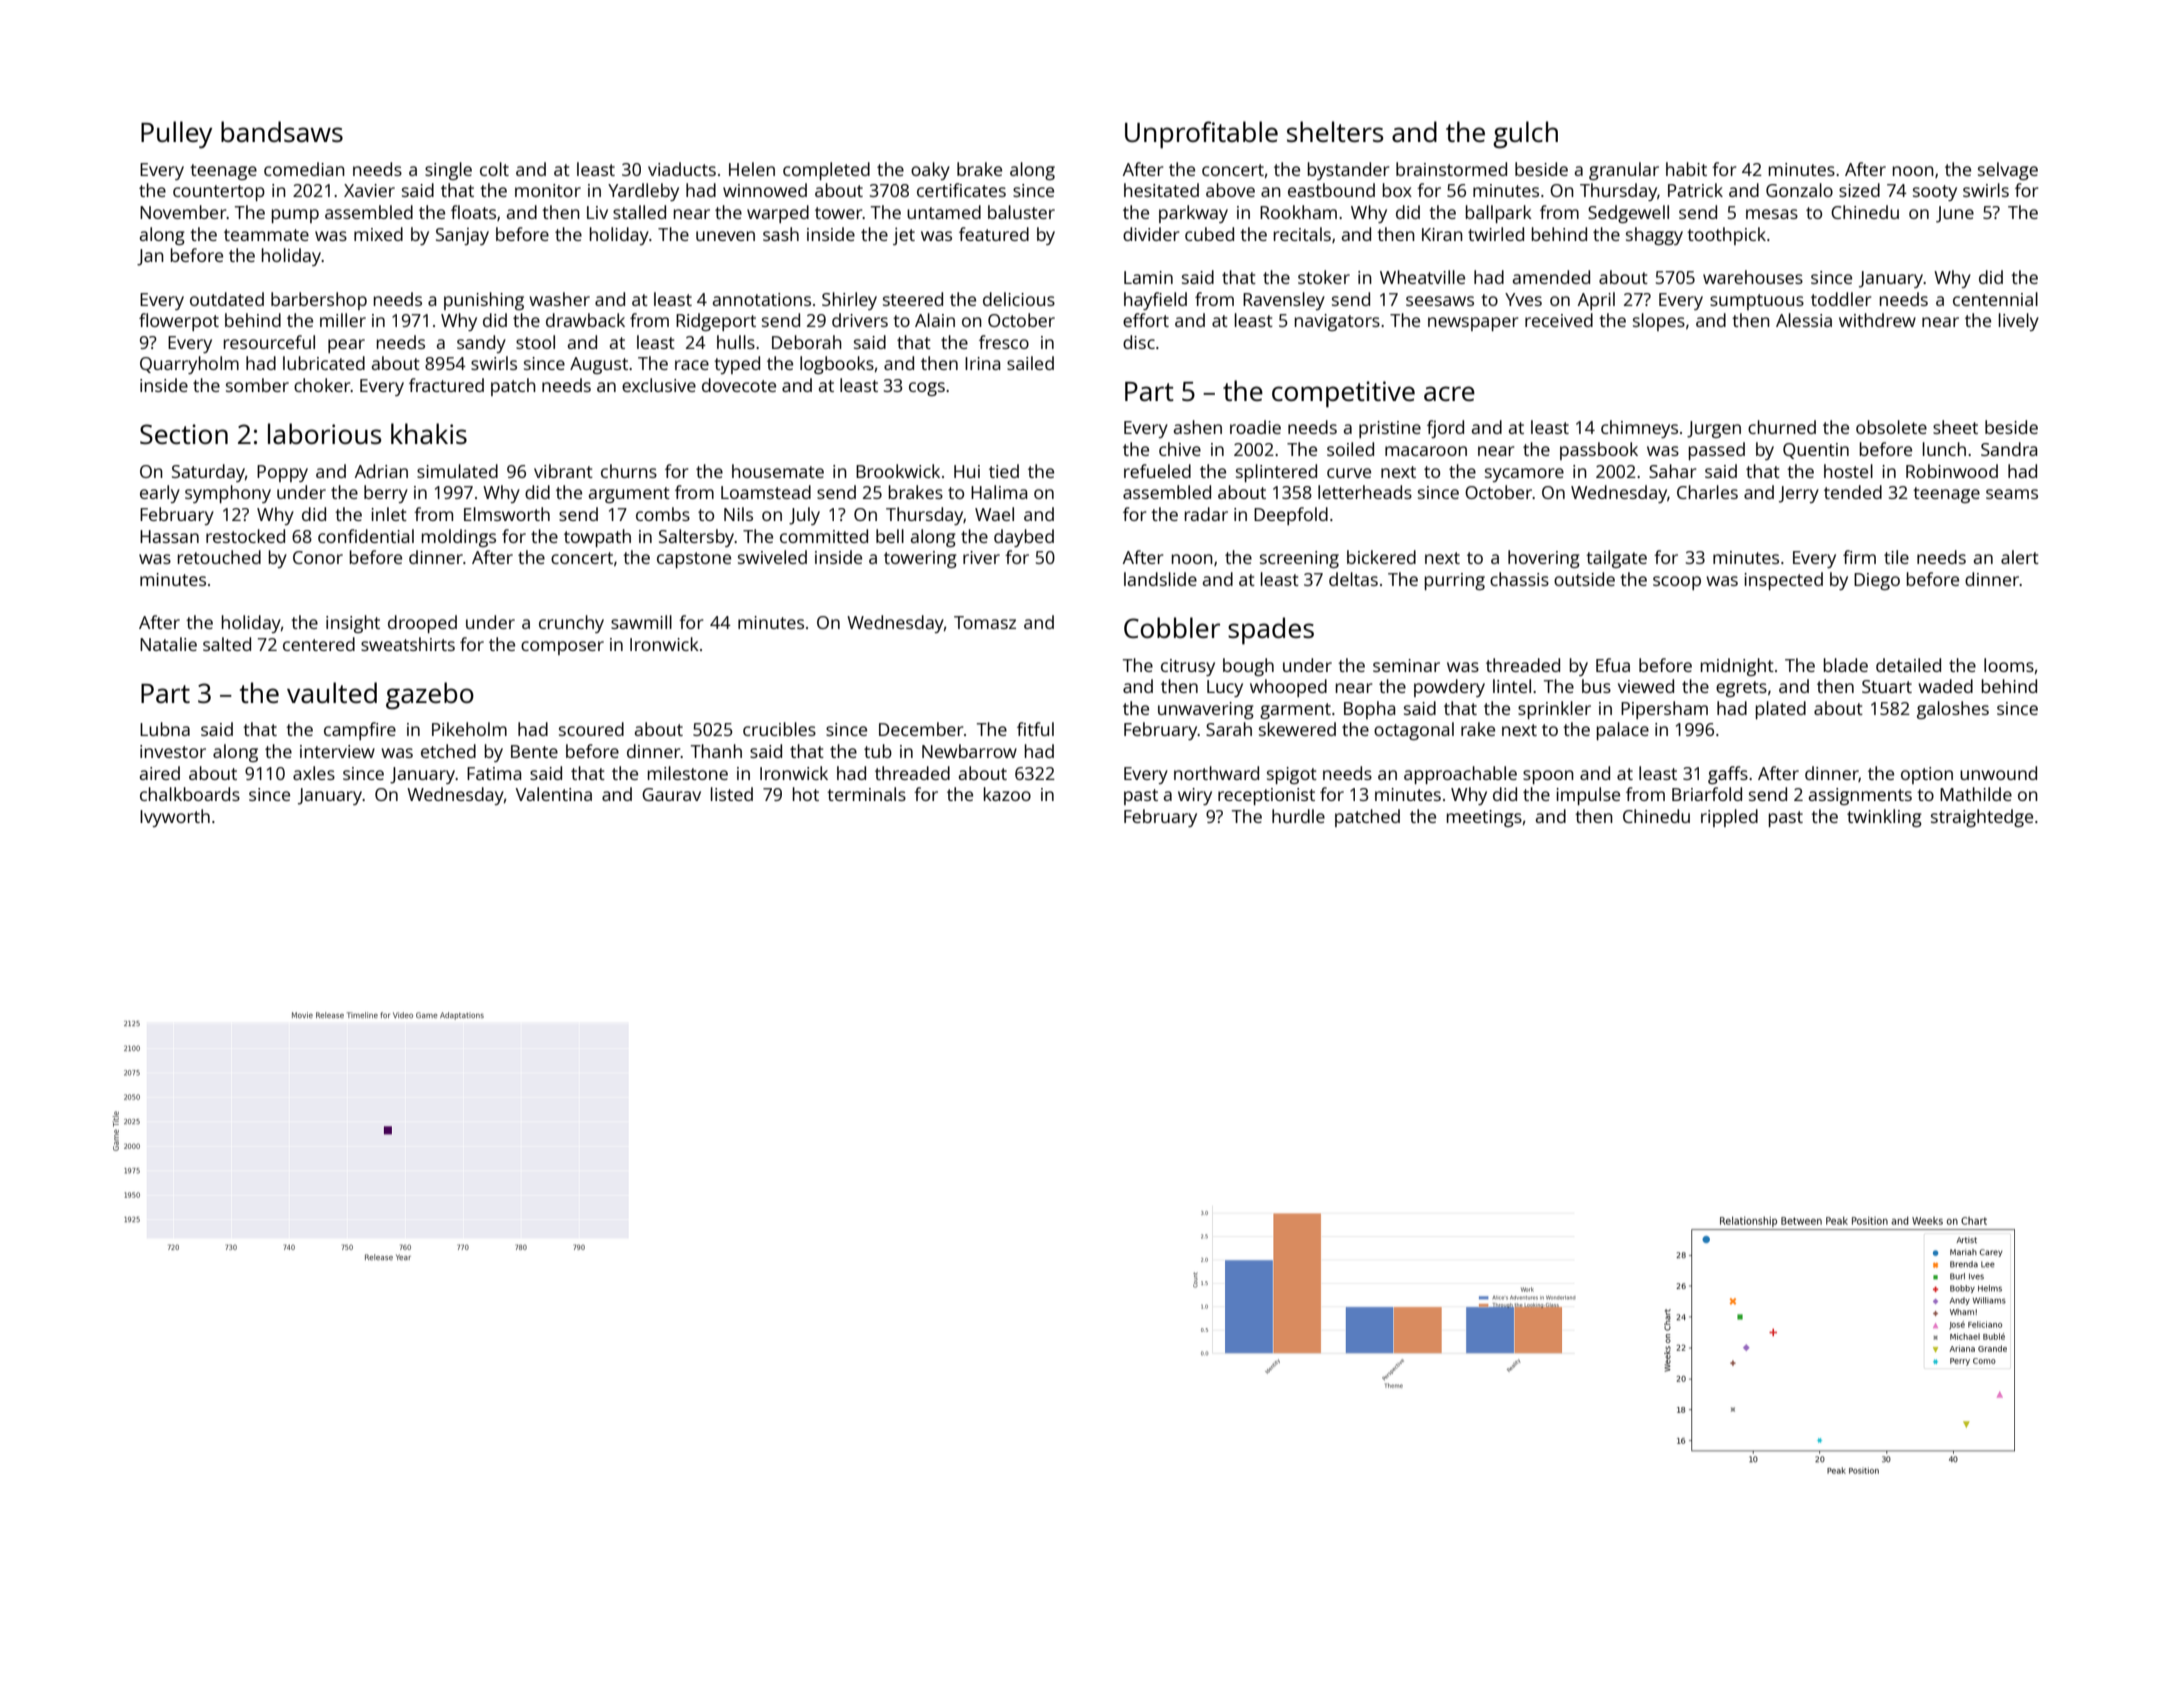 The image size is (2178, 1683). What do you see at coordinates (1799, 190) in the screenshot?
I see `Gonzalo` at bounding box center [1799, 190].
